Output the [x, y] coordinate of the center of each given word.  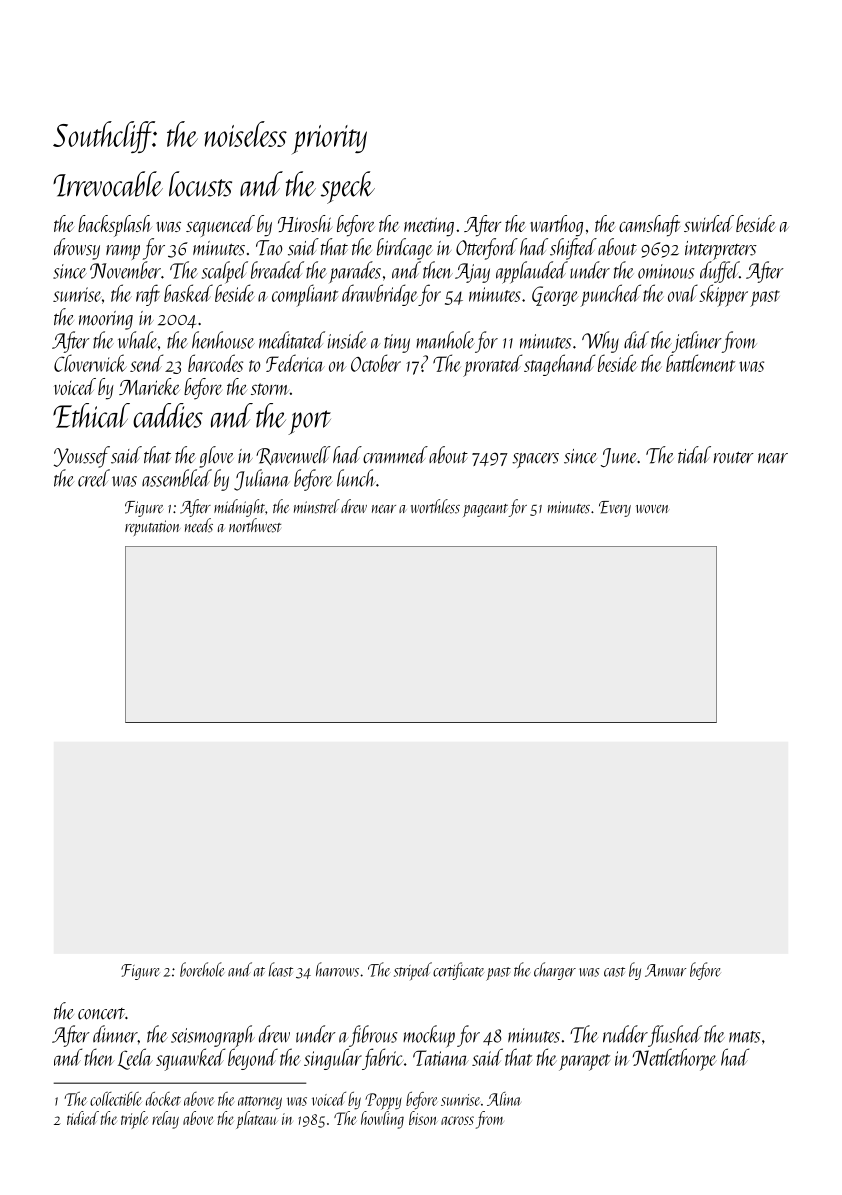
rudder [625, 1034]
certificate [458, 971]
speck [348, 187]
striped [413, 971]
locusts [200, 184]
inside [347, 340]
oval [683, 293]
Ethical [91, 415]
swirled [709, 223]
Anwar [665, 970]
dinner [115, 1034]
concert [101, 1014]
